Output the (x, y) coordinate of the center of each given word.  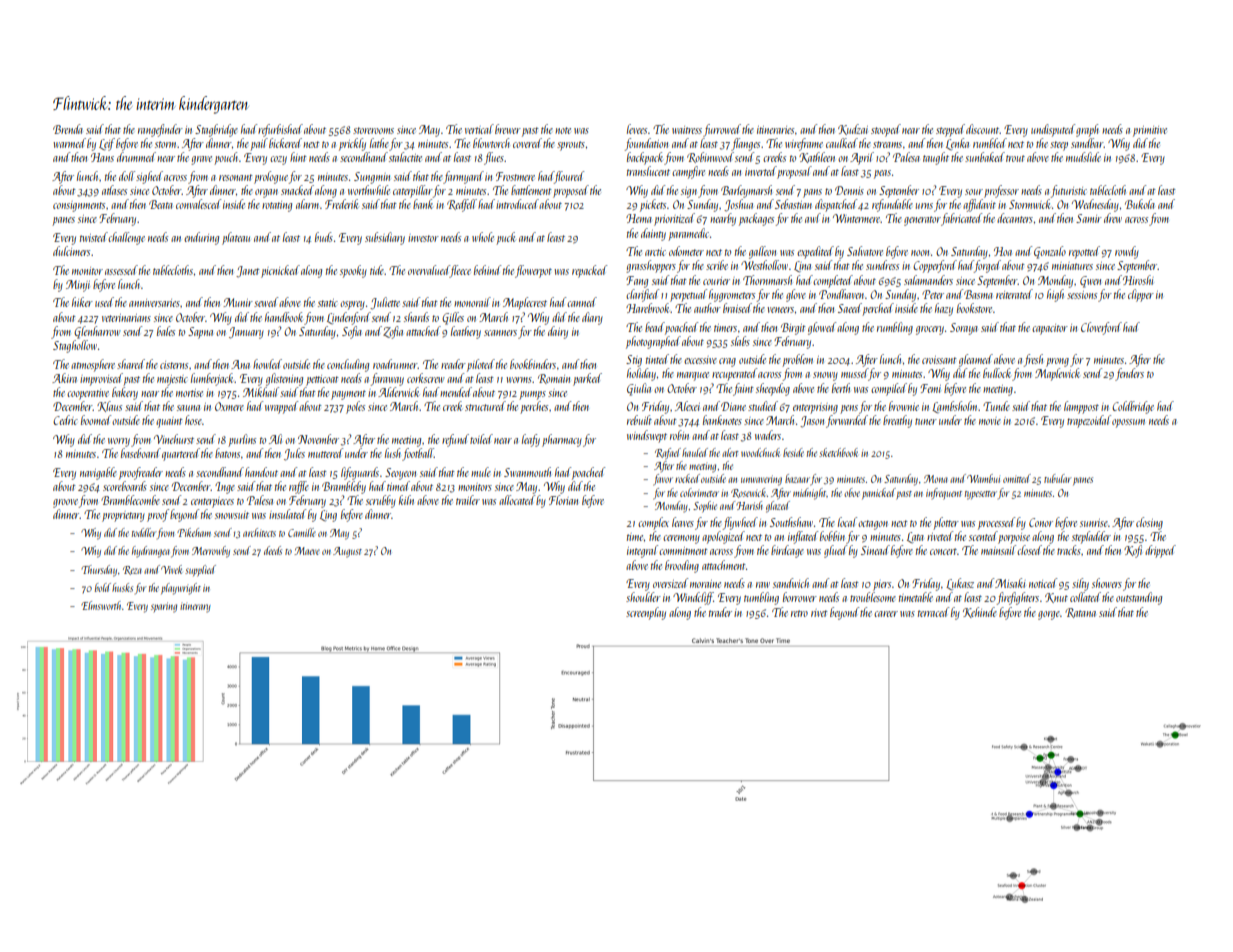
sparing (164, 607)
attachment (724, 565)
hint (298, 157)
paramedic (688, 234)
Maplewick (1057, 374)
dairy (558, 332)
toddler (144, 532)
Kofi (1133, 551)
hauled (695, 452)
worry (119, 442)
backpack (645, 158)
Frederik (342, 204)
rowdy (1127, 252)
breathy (897, 421)
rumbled (990, 143)
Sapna (200, 333)
